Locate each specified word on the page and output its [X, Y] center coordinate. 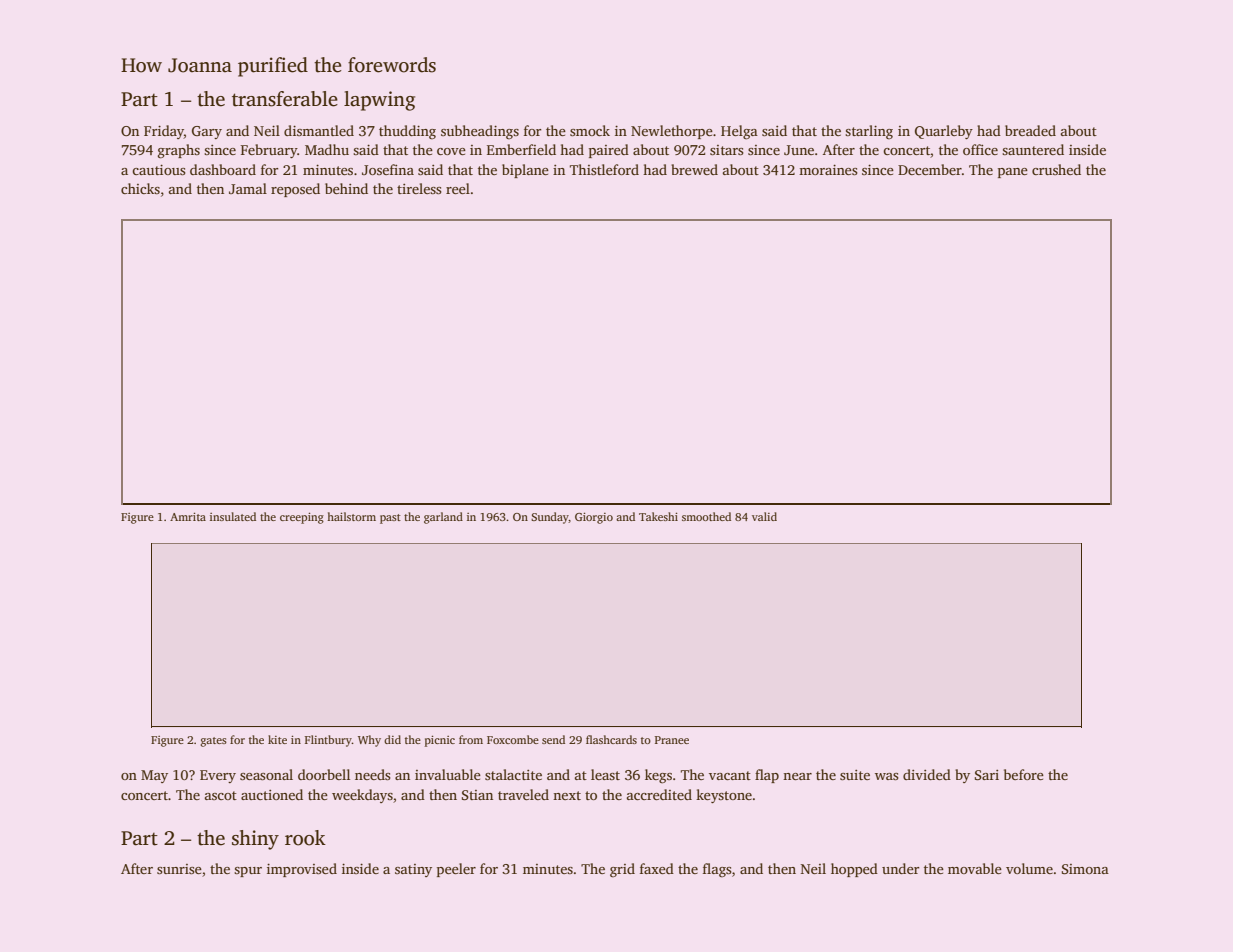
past [390, 519]
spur [248, 872]
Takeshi [658, 516]
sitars [727, 150]
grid [622, 870]
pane [1013, 173]
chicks [140, 188]
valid [764, 516]
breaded [1030, 130]
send [553, 739]
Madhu [327, 149]
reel [458, 188]
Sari [987, 775]
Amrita [188, 516]
